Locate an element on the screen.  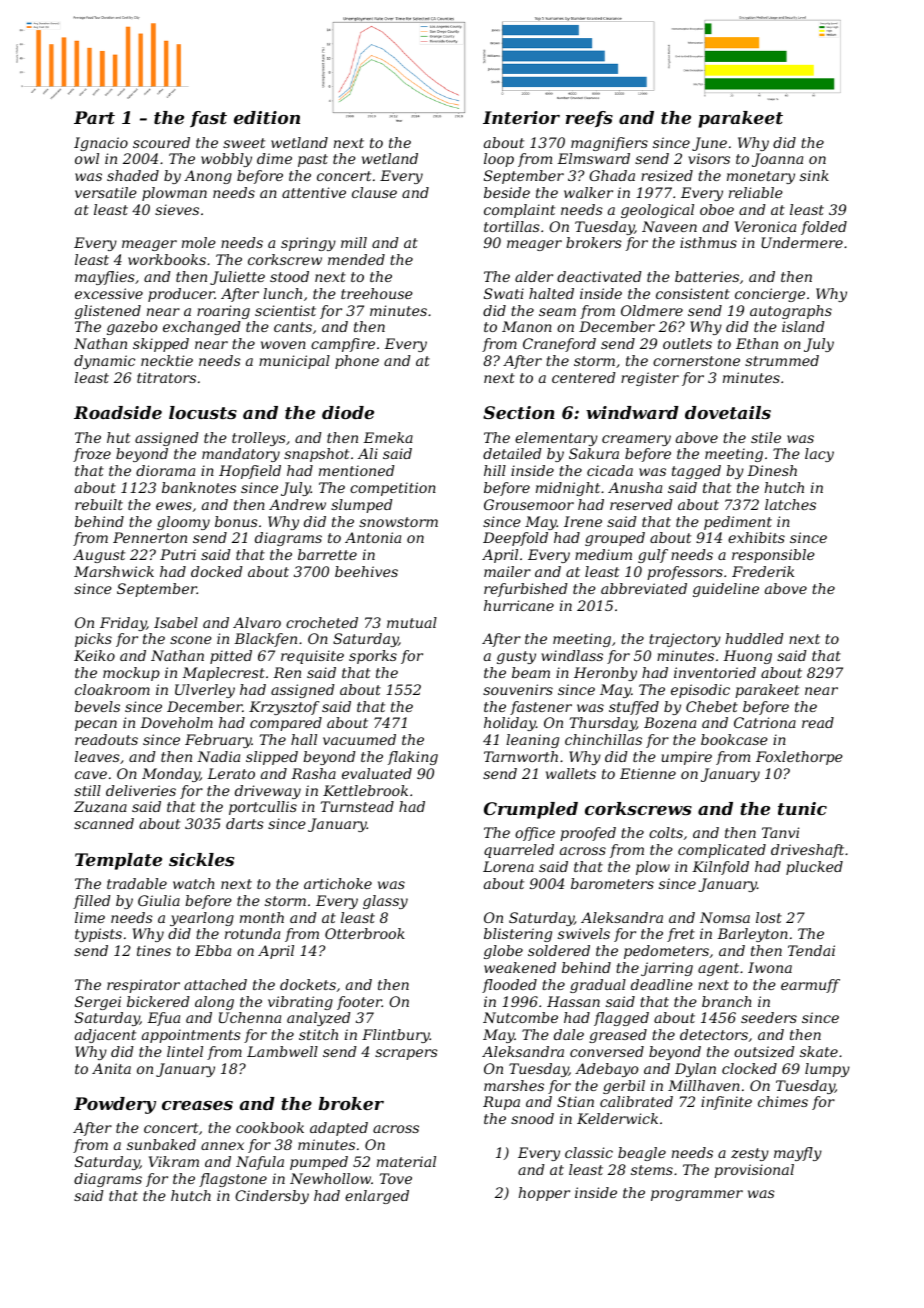
diorama is located at coordinates (165, 470).
